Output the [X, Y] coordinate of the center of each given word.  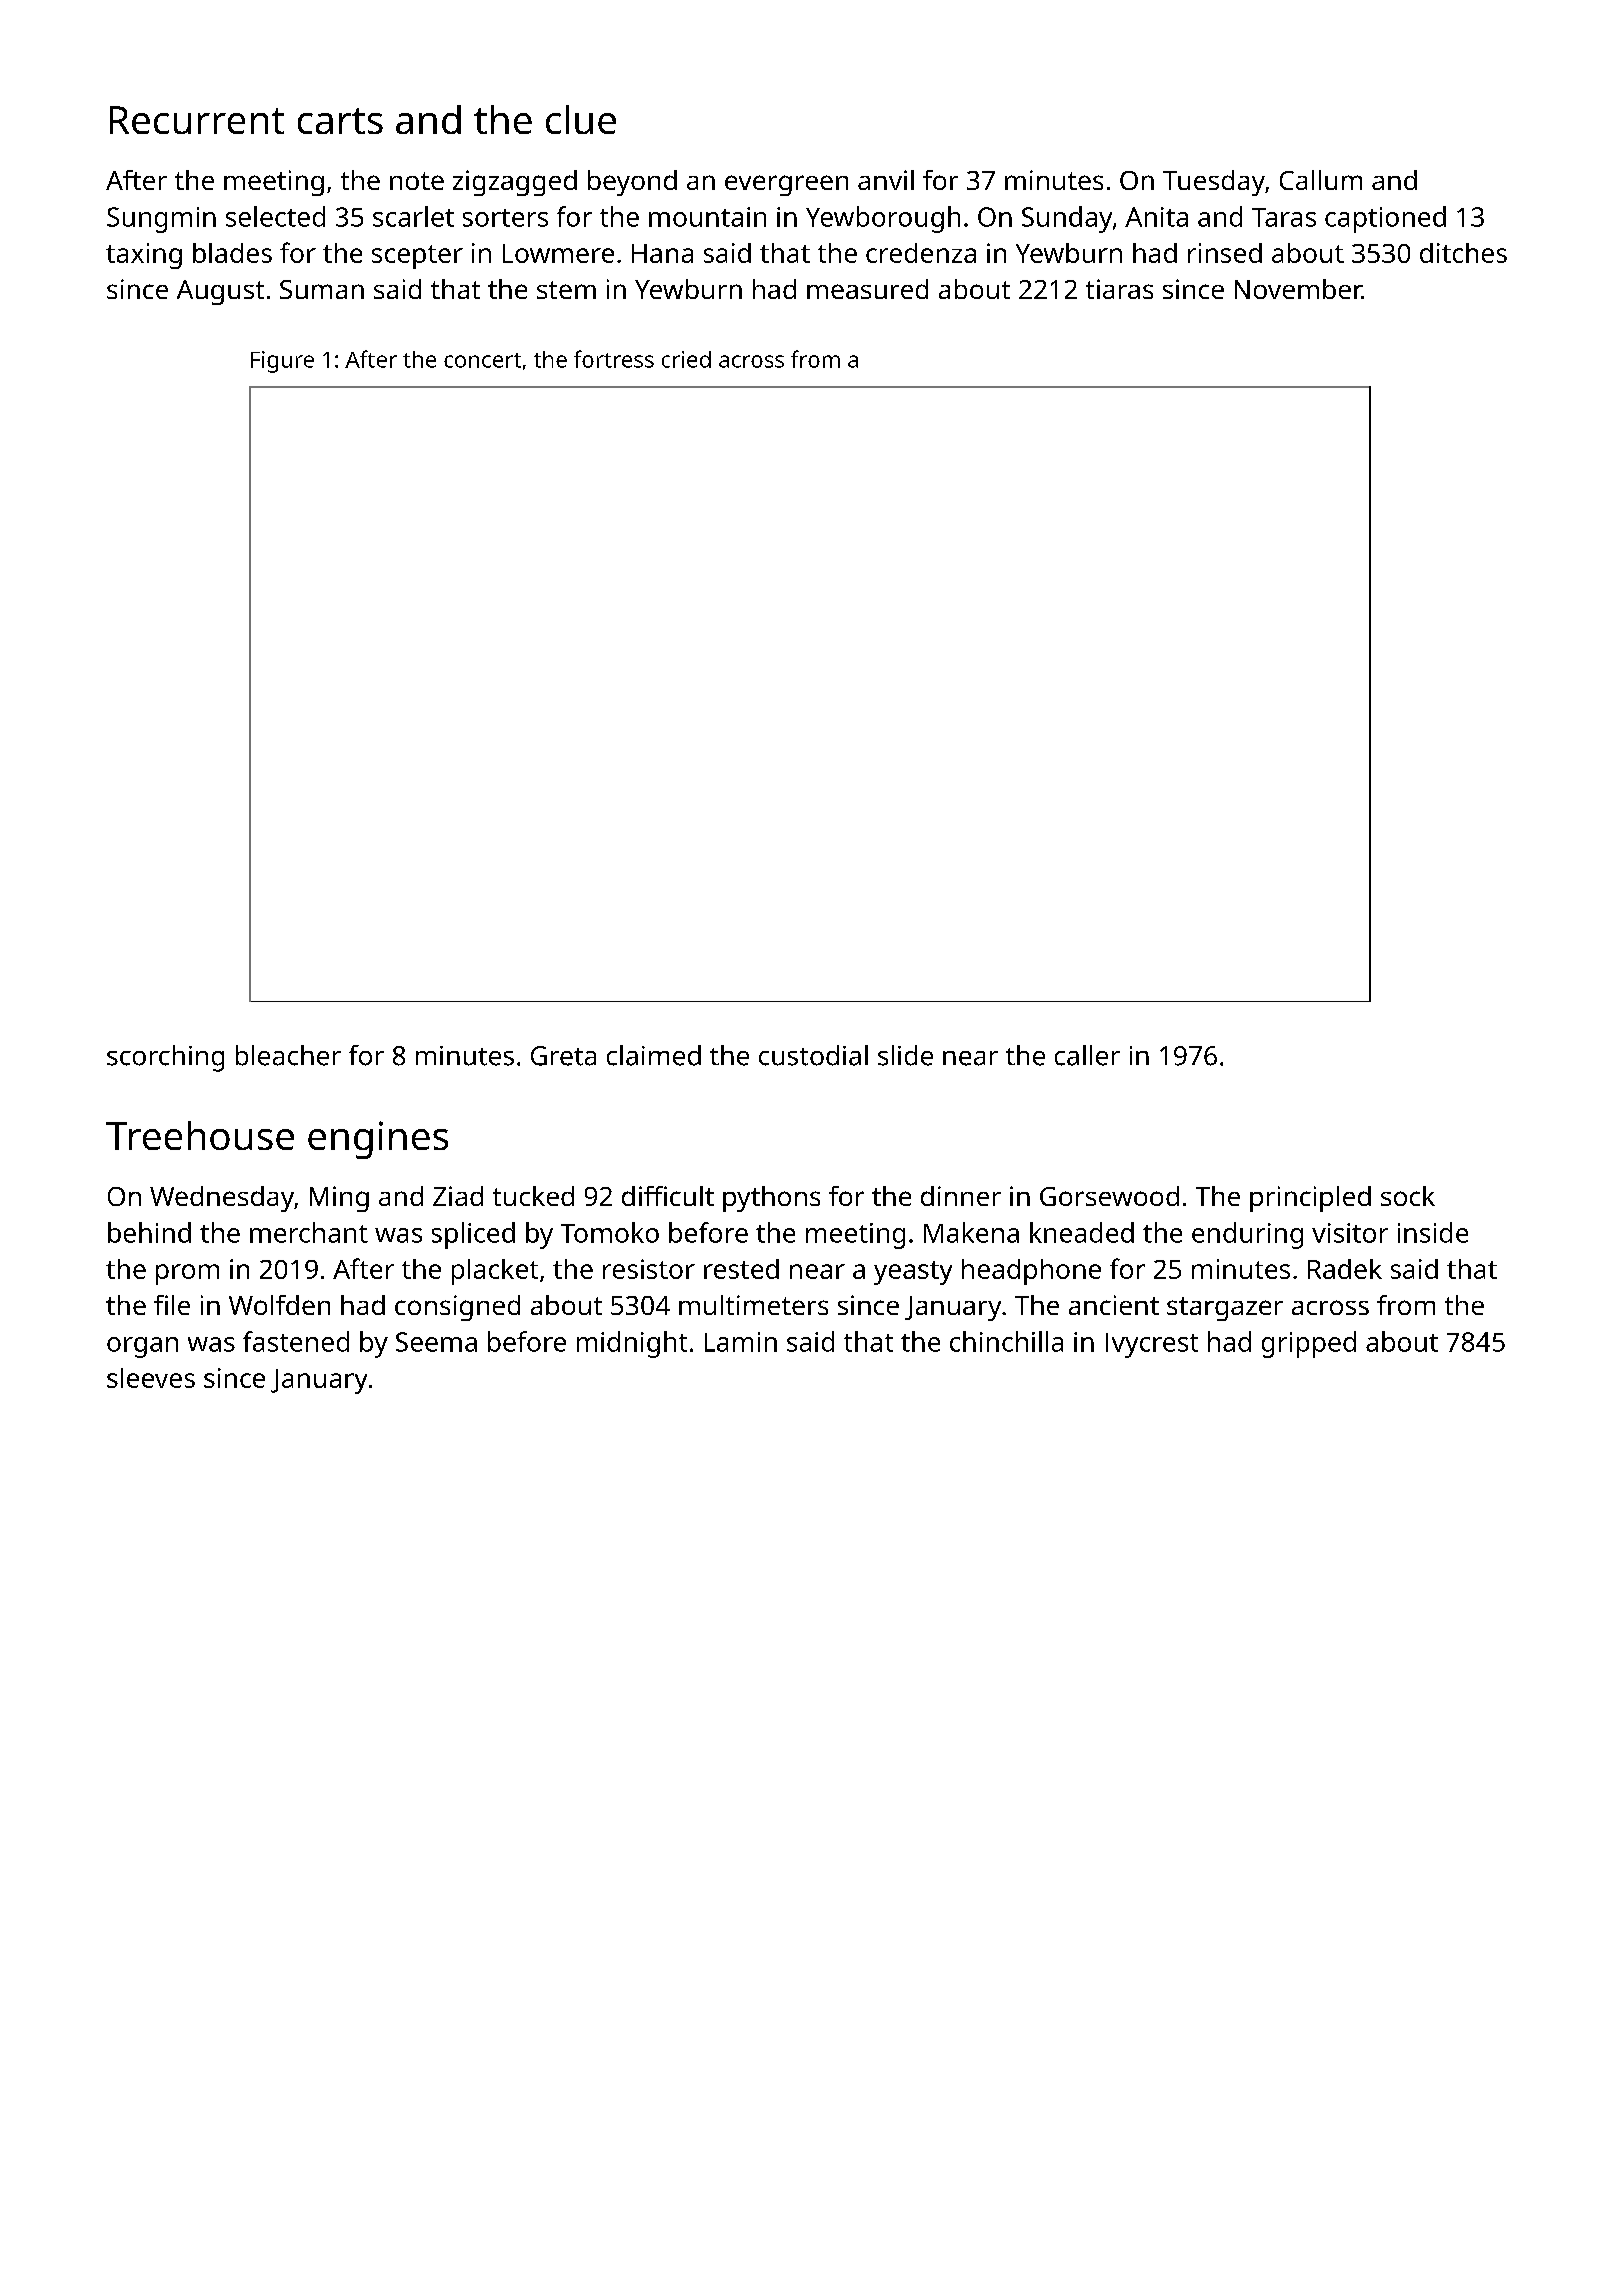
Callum [1321, 180]
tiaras [1119, 289]
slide [905, 1055]
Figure [282, 362]
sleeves [151, 1378]
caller [1087, 1055]
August [220, 292]
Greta [563, 1056]
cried [686, 359]
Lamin [741, 1342]
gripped [1309, 1344]
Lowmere [558, 253]
